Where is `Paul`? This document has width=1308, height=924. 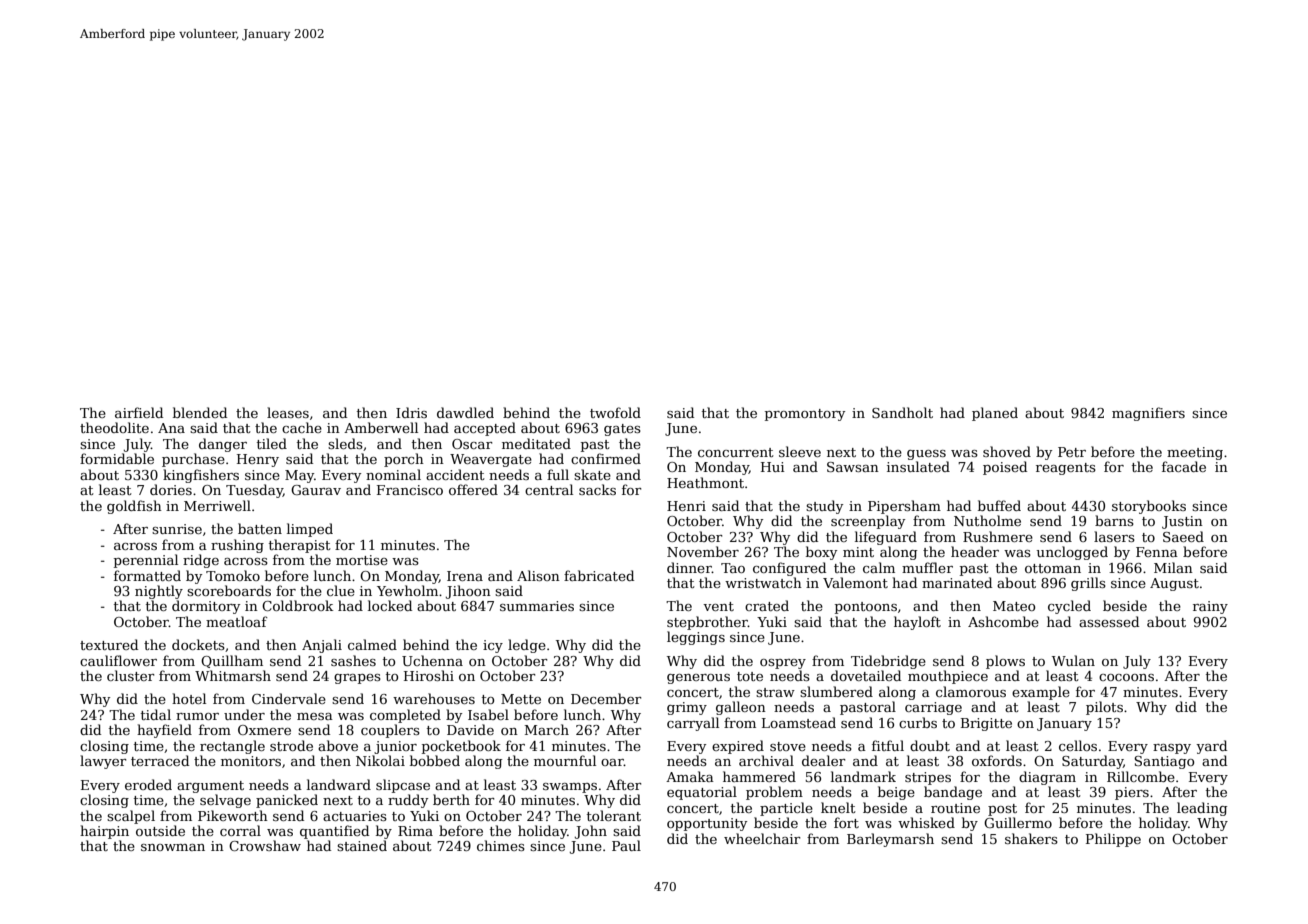 Paul is located at coordinates (626, 845).
